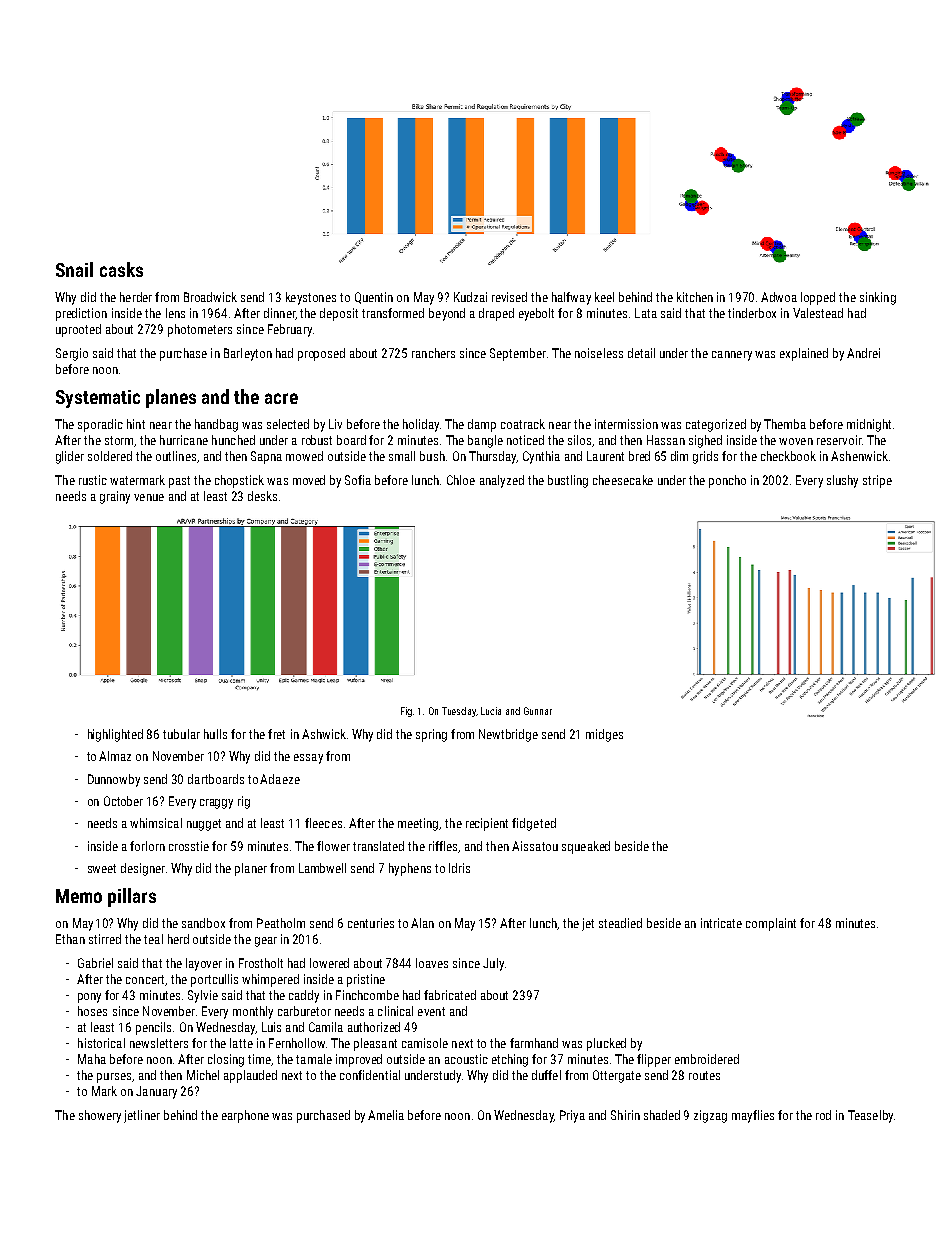 The image size is (952, 1233). I want to click on fidgeted, so click(534, 824).
